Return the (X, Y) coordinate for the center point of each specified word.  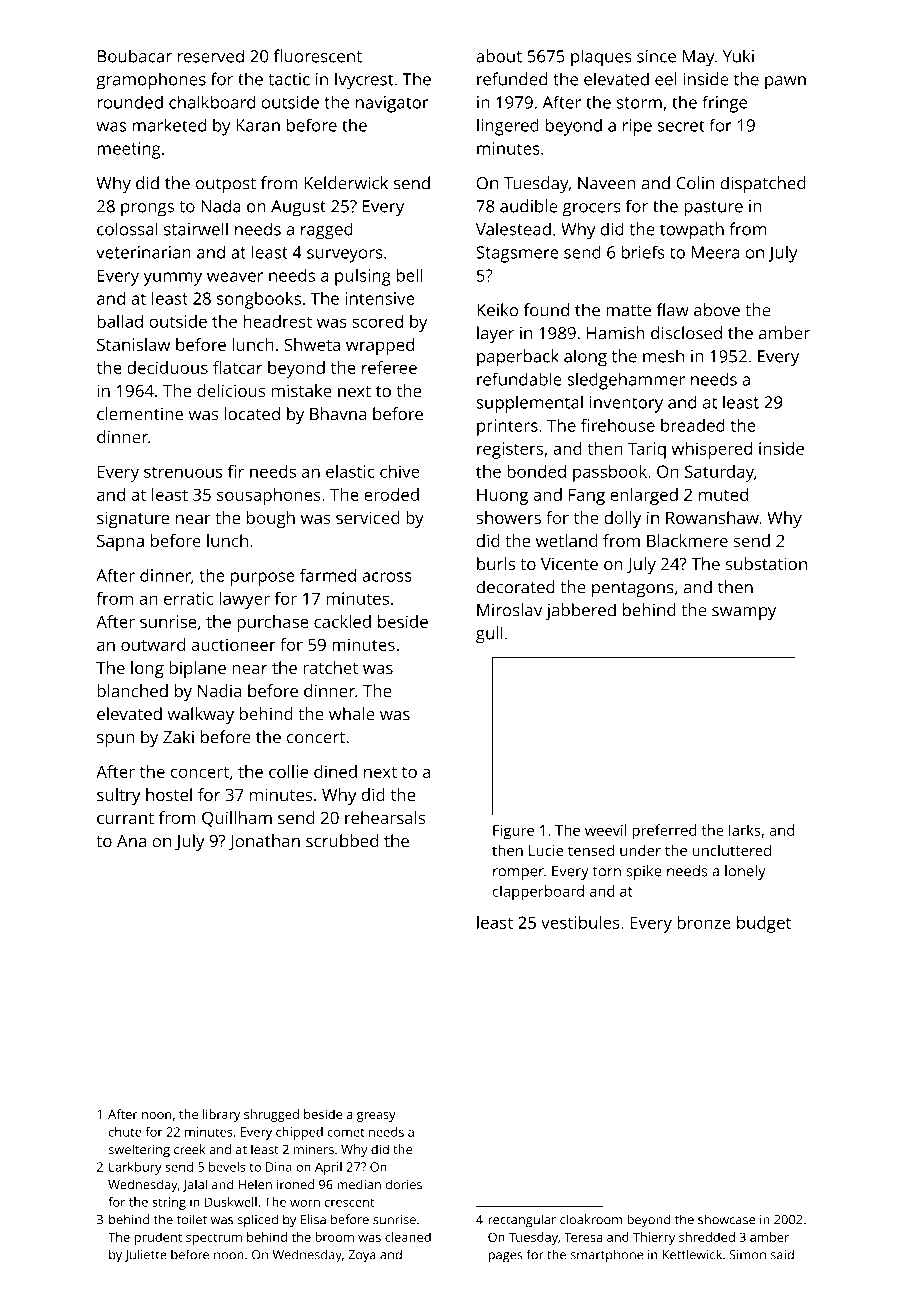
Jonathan (264, 842)
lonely (745, 872)
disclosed (686, 333)
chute (125, 1132)
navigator (392, 104)
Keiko (497, 310)
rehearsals (385, 817)
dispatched (763, 185)
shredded (707, 1237)
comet (346, 1132)
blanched (132, 691)
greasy (376, 1117)
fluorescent (318, 56)
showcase (726, 1219)
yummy (173, 279)
